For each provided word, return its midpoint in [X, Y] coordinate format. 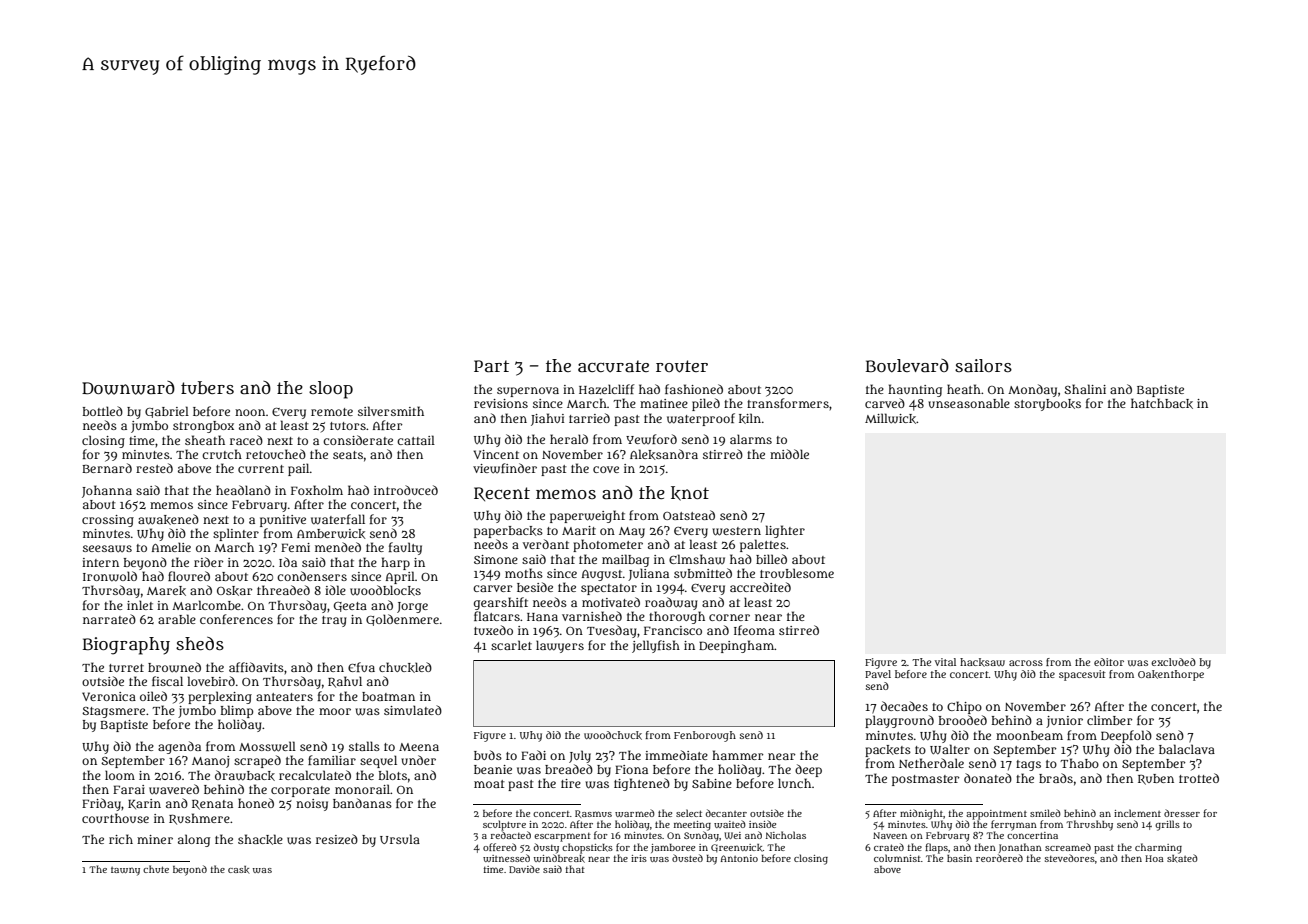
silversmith [391, 411]
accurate [613, 366]
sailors [983, 365]
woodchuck [613, 735]
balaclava [1187, 749]
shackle [260, 839]
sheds [200, 643]
